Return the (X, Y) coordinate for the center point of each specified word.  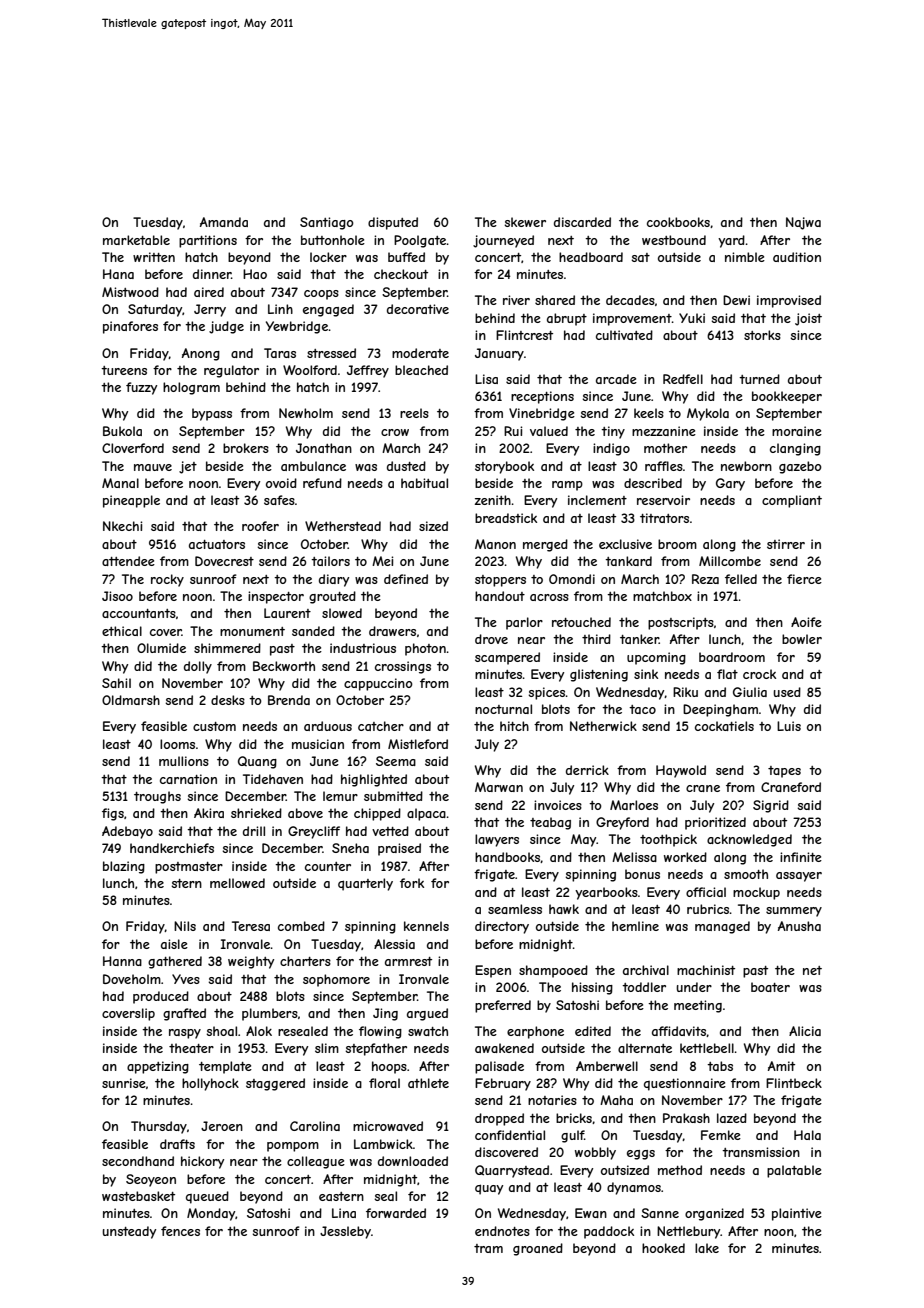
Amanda (224, 222)
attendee (128, 561)
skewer (525, 222)
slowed (342, 613)
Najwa (803, 223)
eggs (641, 1155)
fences (180, 1231)
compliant (792, 501)
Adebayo (127, 832)
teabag (550, 823)
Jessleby (345, 1232)
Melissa (634, 857)
